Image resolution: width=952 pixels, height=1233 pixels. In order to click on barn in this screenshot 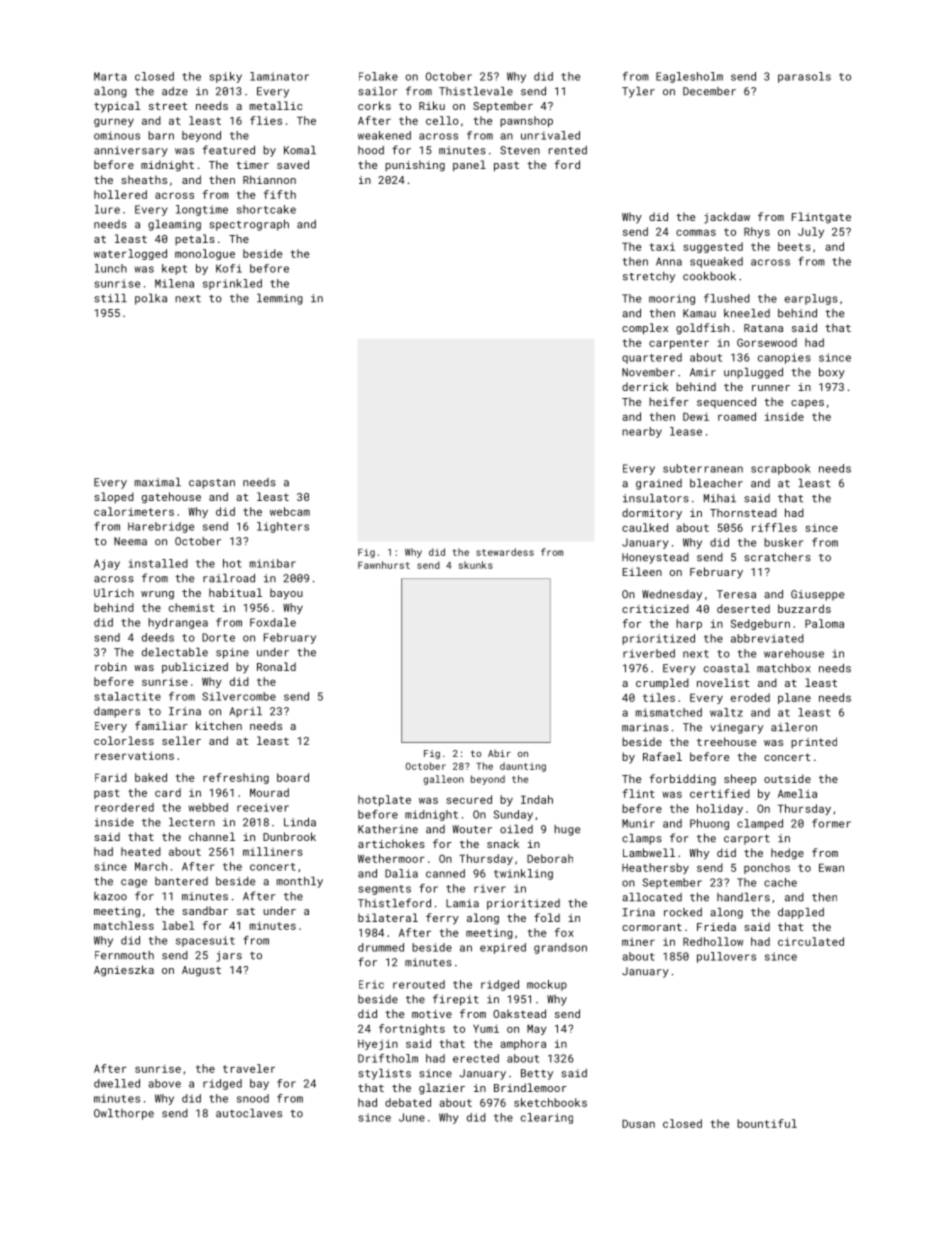, I will do `click(161, 135)`.
